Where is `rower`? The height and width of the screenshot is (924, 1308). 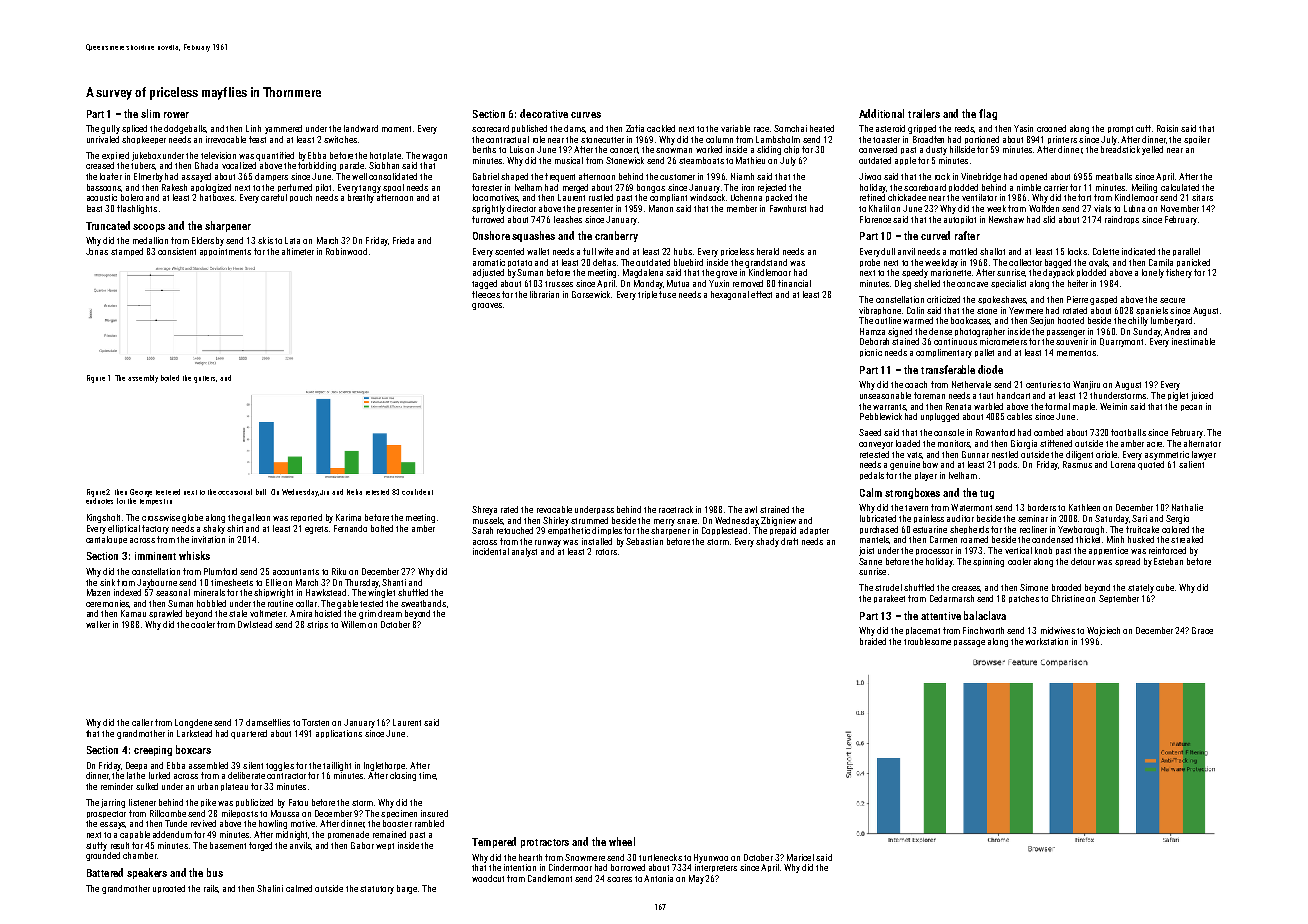
rower is located at coordinates (176, 115).
